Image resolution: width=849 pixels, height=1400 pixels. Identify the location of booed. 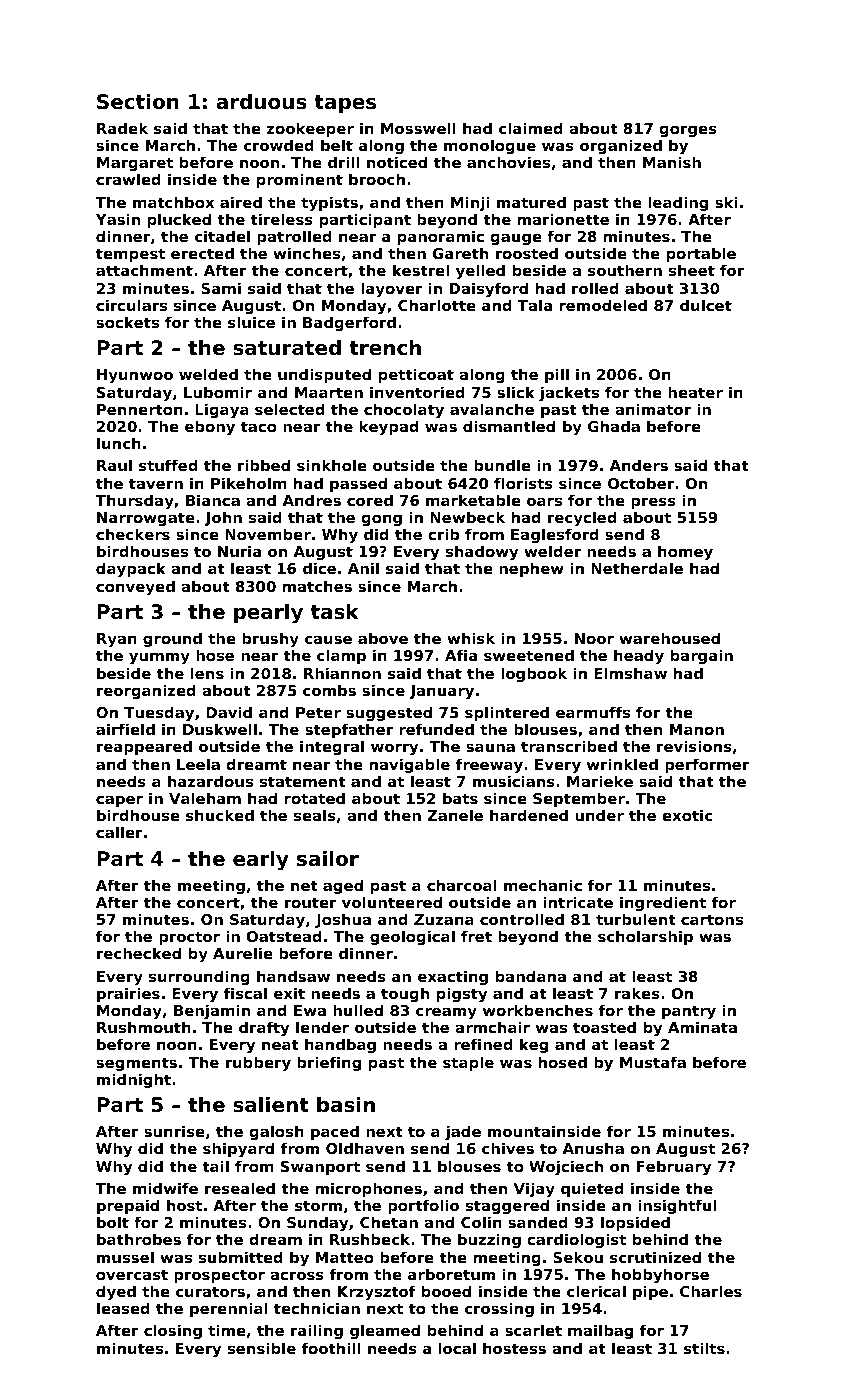
(446, 1291).
